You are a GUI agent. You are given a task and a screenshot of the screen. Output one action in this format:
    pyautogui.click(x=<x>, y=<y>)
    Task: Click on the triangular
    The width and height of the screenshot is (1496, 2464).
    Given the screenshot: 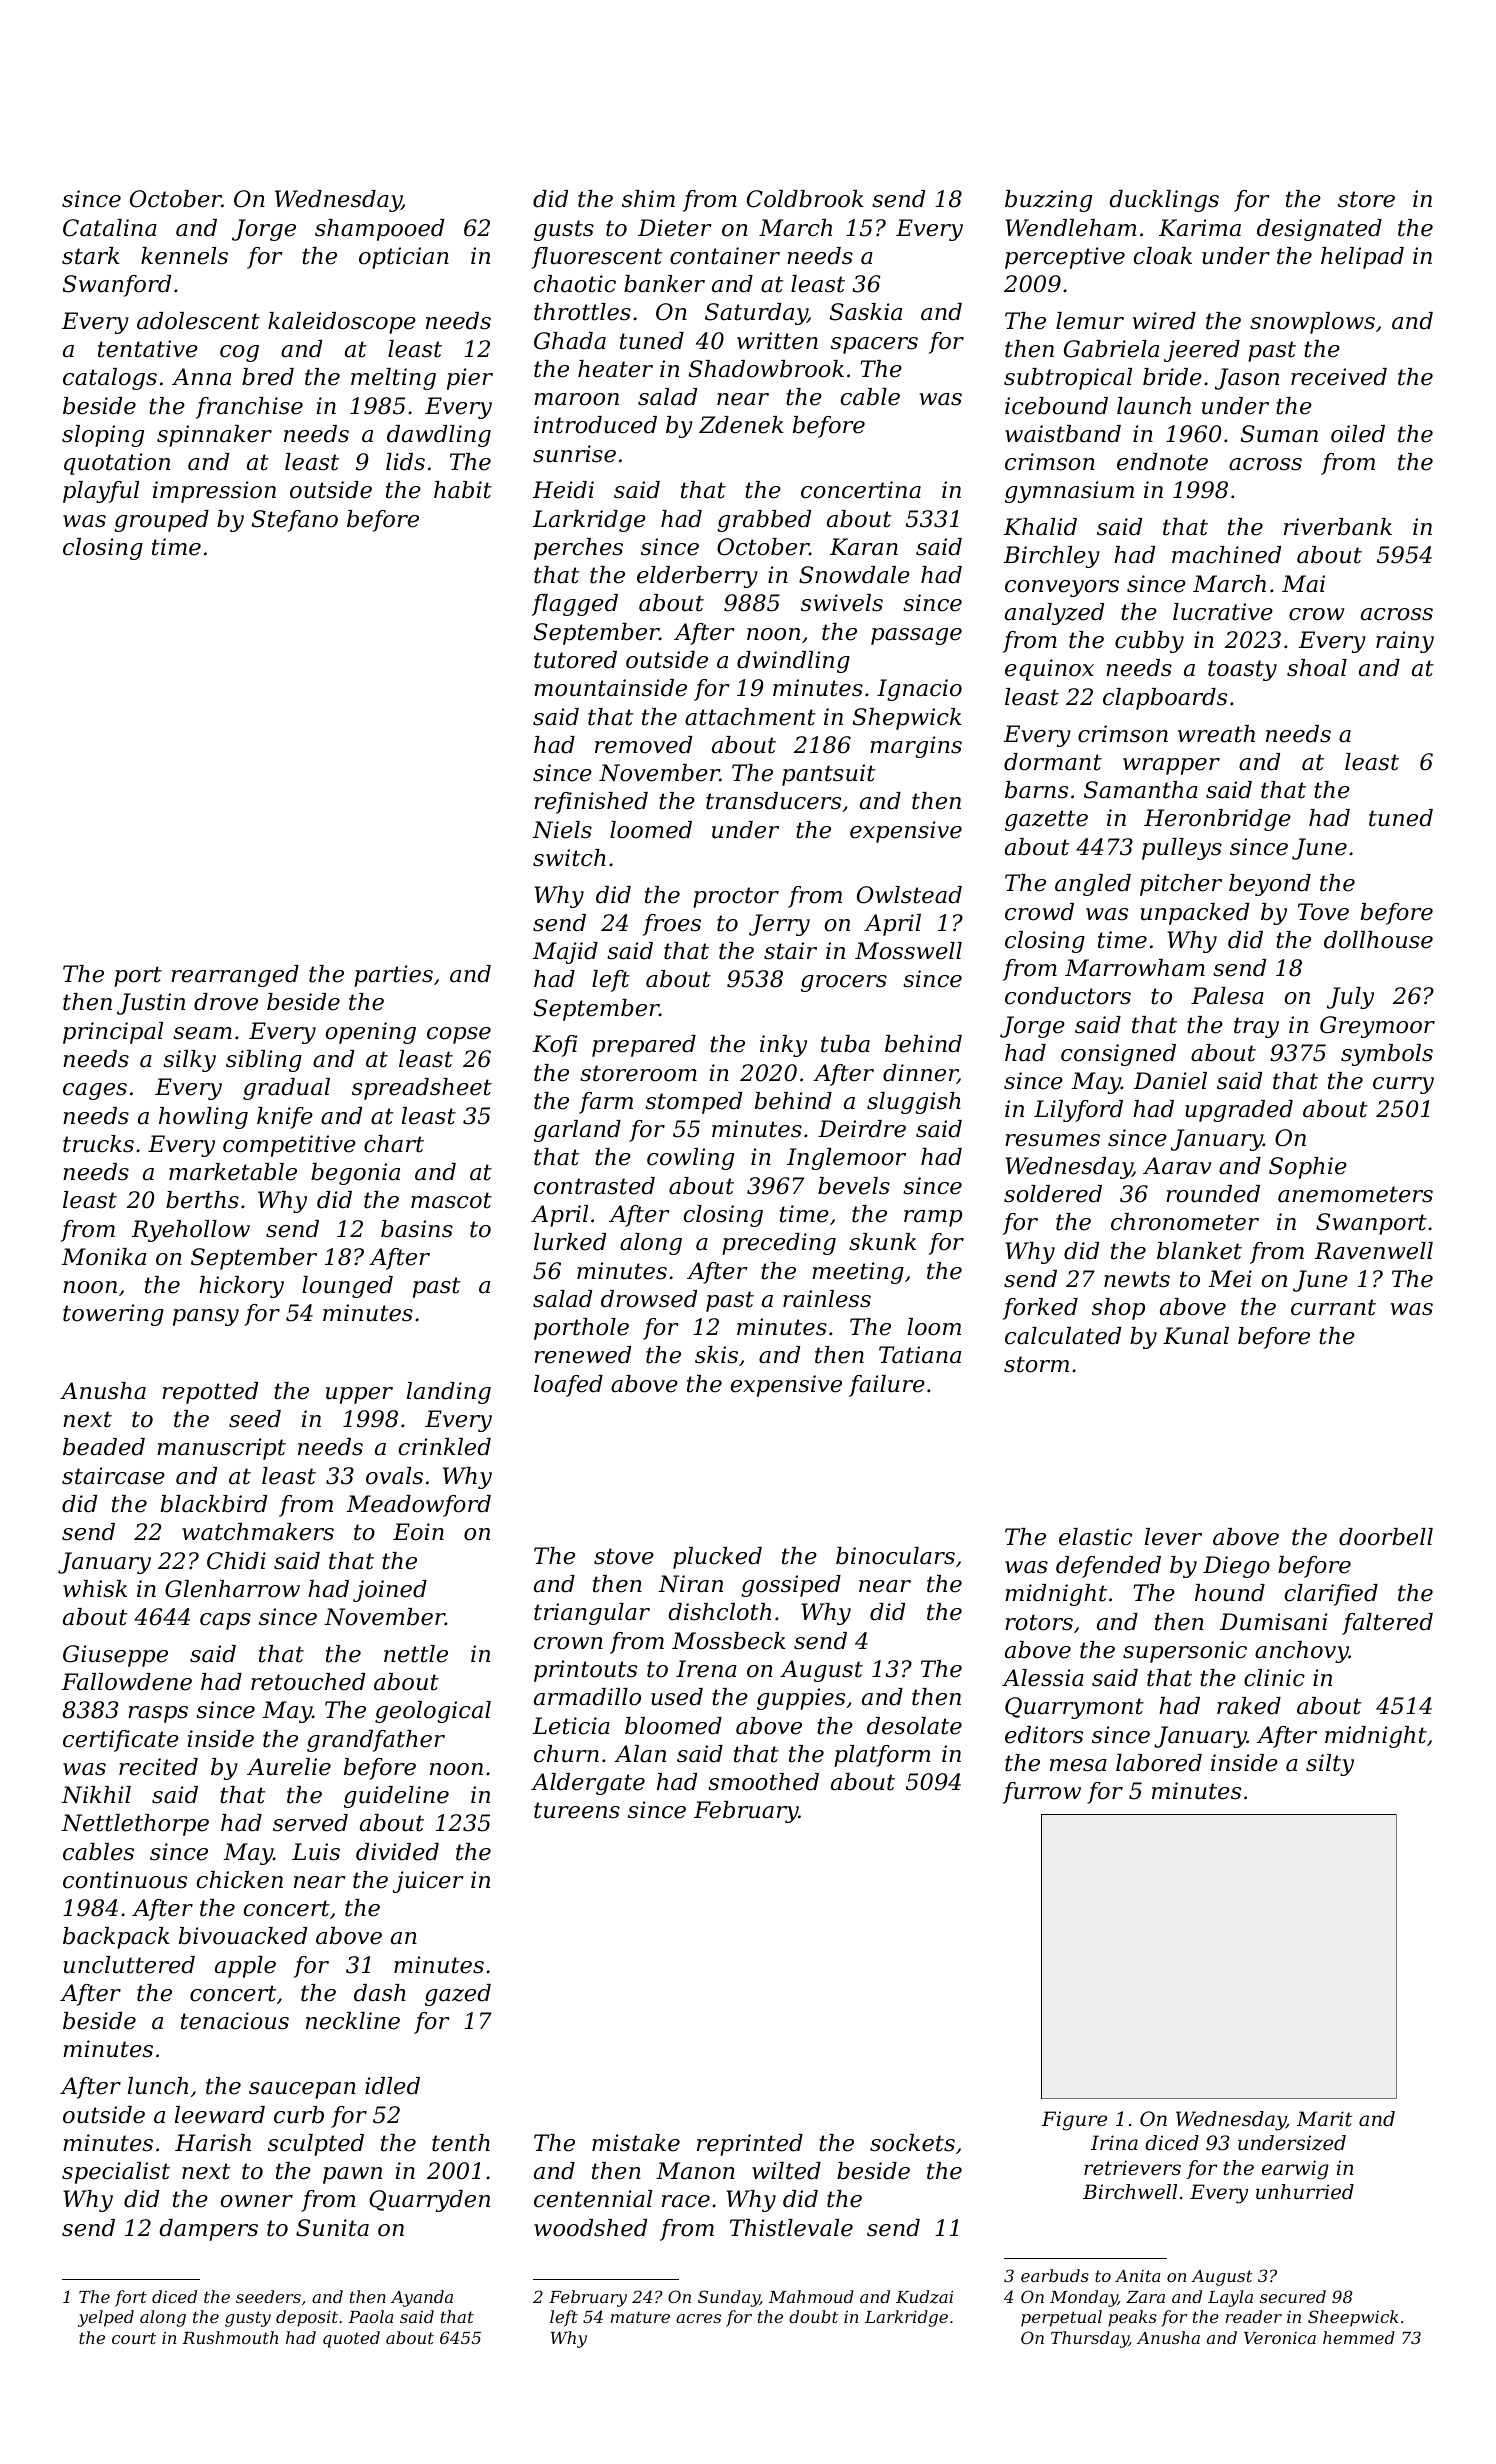 What is the action you would take?
    pyautogui.click(x=592, y=1614)
